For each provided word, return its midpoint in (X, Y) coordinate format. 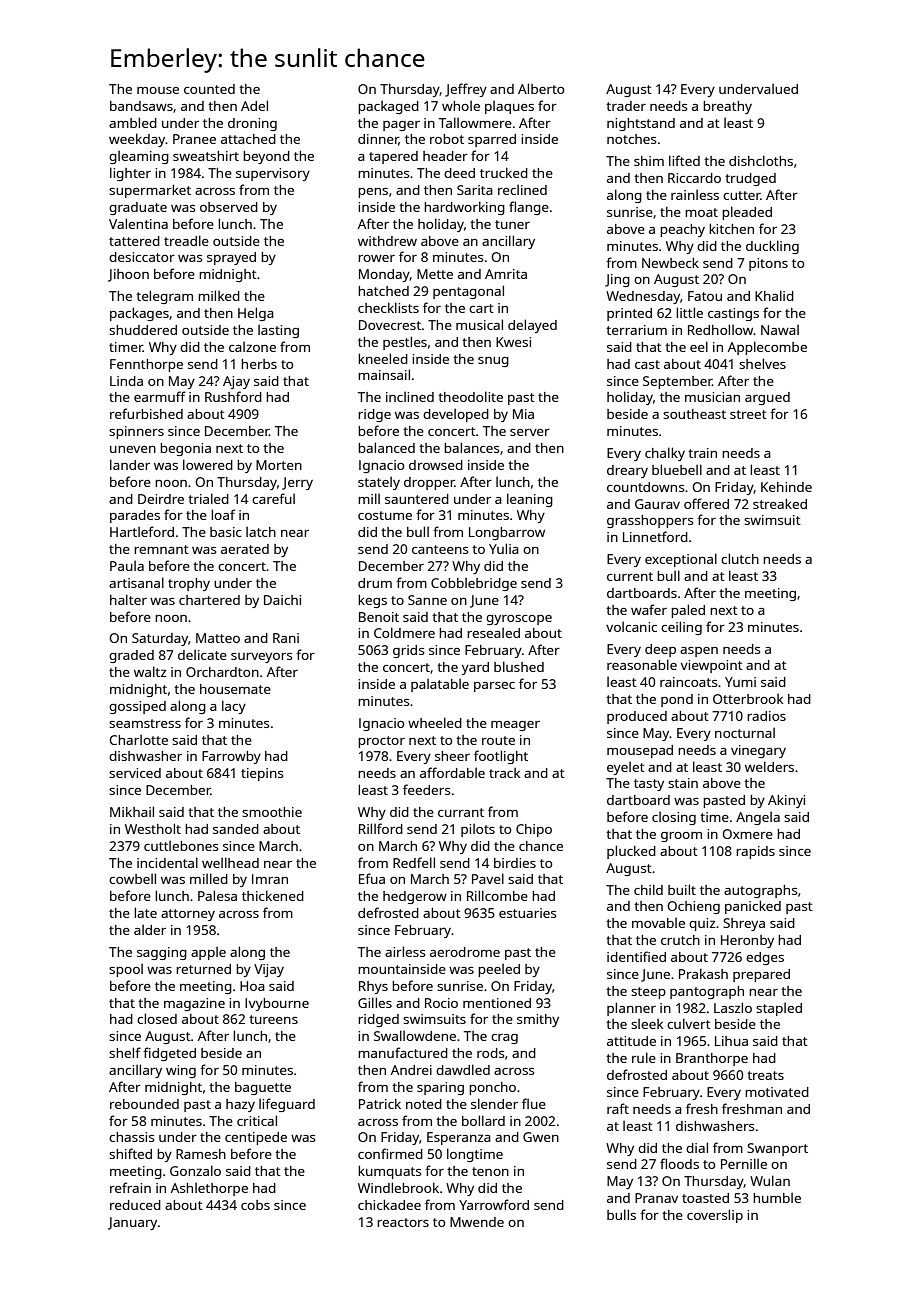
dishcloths (761, 160)
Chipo (534, 830)
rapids (755, 852)
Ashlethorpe (209, 1189)
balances (471, 447)
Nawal (780, 330)
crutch (680, 940)
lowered (208, 464)
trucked (504, 172)
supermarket (150, 191)
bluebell (677, 469)
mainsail (384, 374)
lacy (234, 707)
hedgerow (415, 897)
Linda (126, 381)
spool (126, 970)
